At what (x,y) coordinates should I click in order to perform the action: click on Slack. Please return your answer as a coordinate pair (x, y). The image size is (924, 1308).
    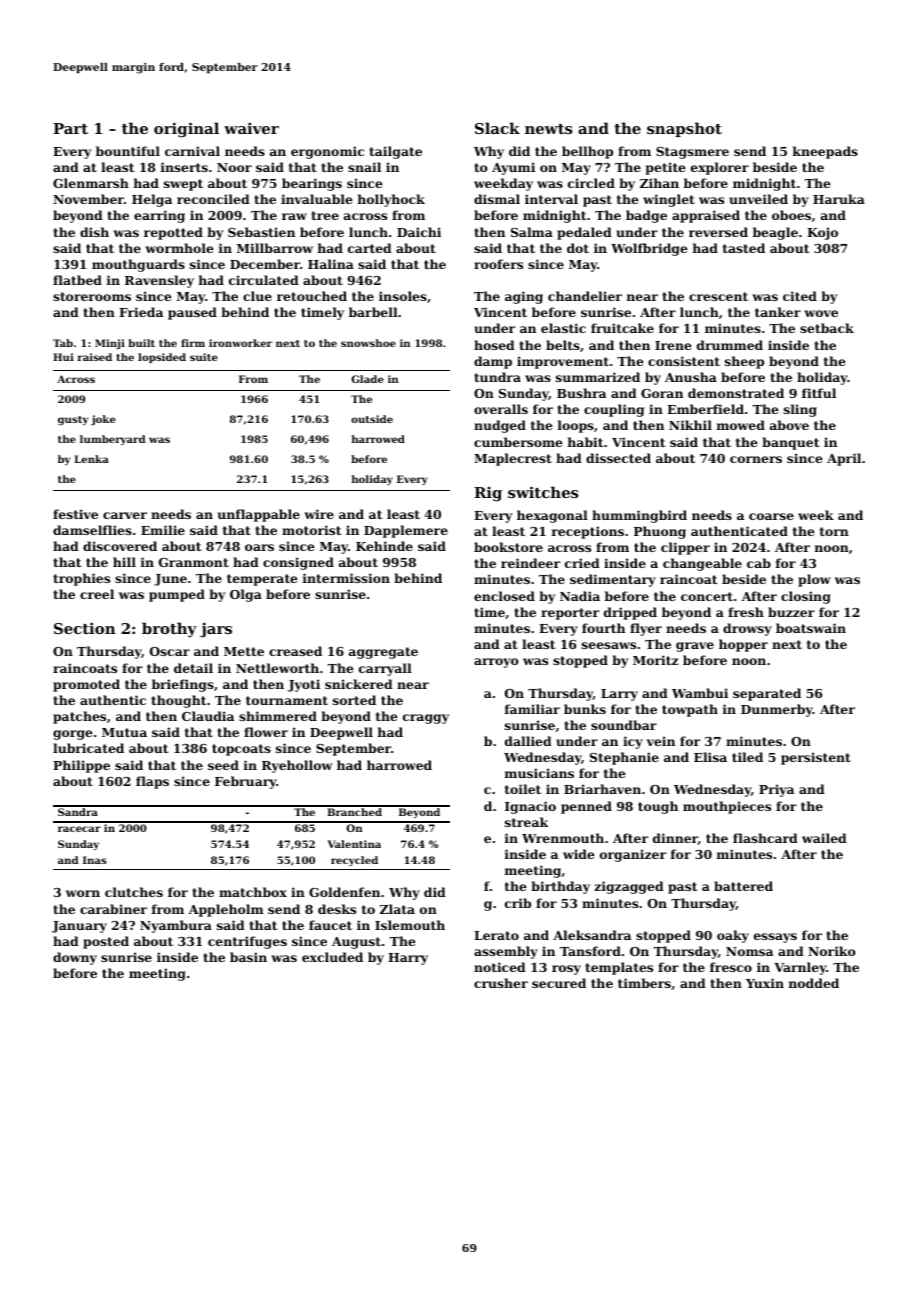
    Looking at the image, I should click on (497, 128).
